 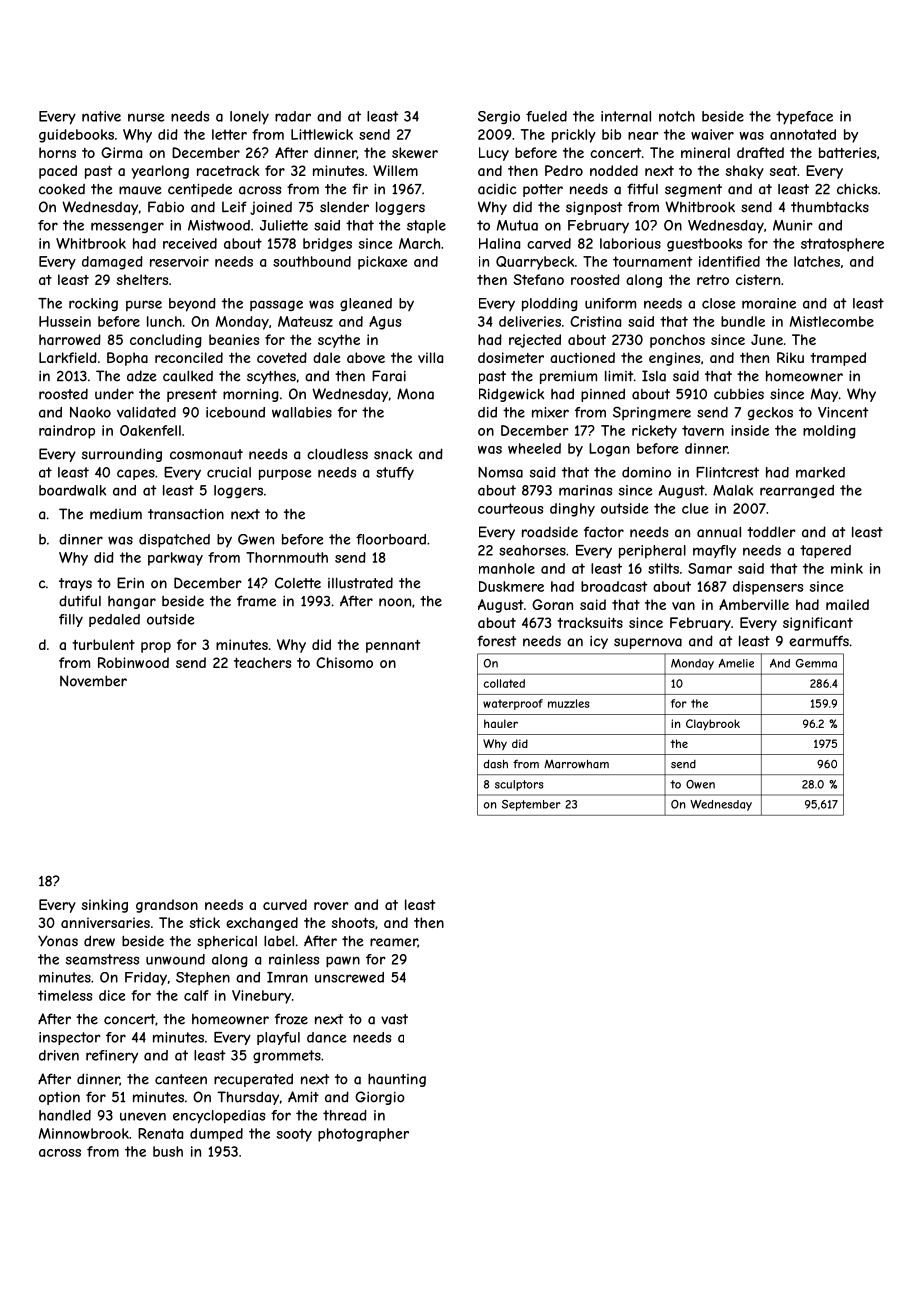 What do you see at coordinates (496, 764) in the screenshot?
I see `dash` at bounding box center [496, 764].
